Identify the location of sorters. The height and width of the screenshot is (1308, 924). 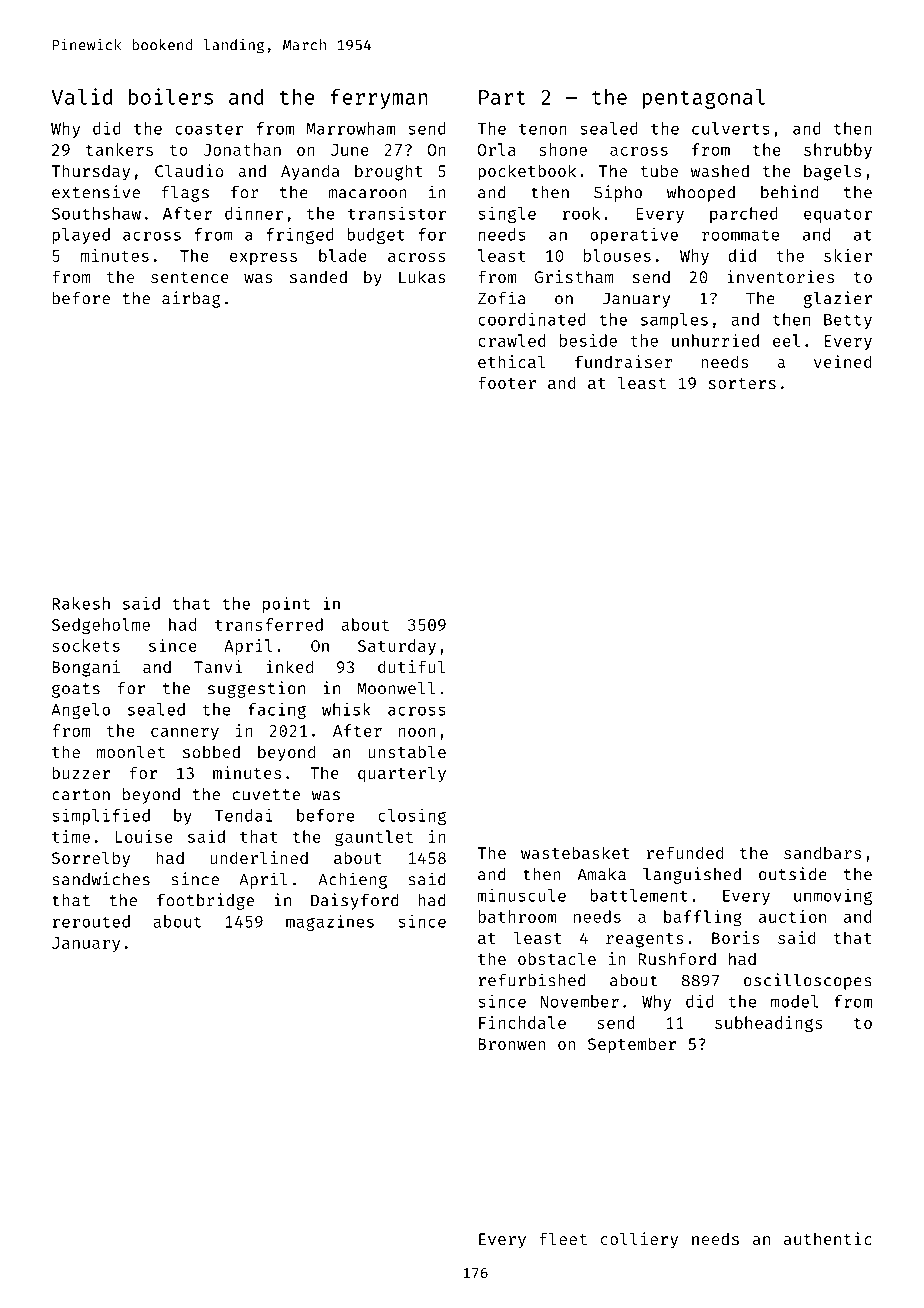
(742, 383).
